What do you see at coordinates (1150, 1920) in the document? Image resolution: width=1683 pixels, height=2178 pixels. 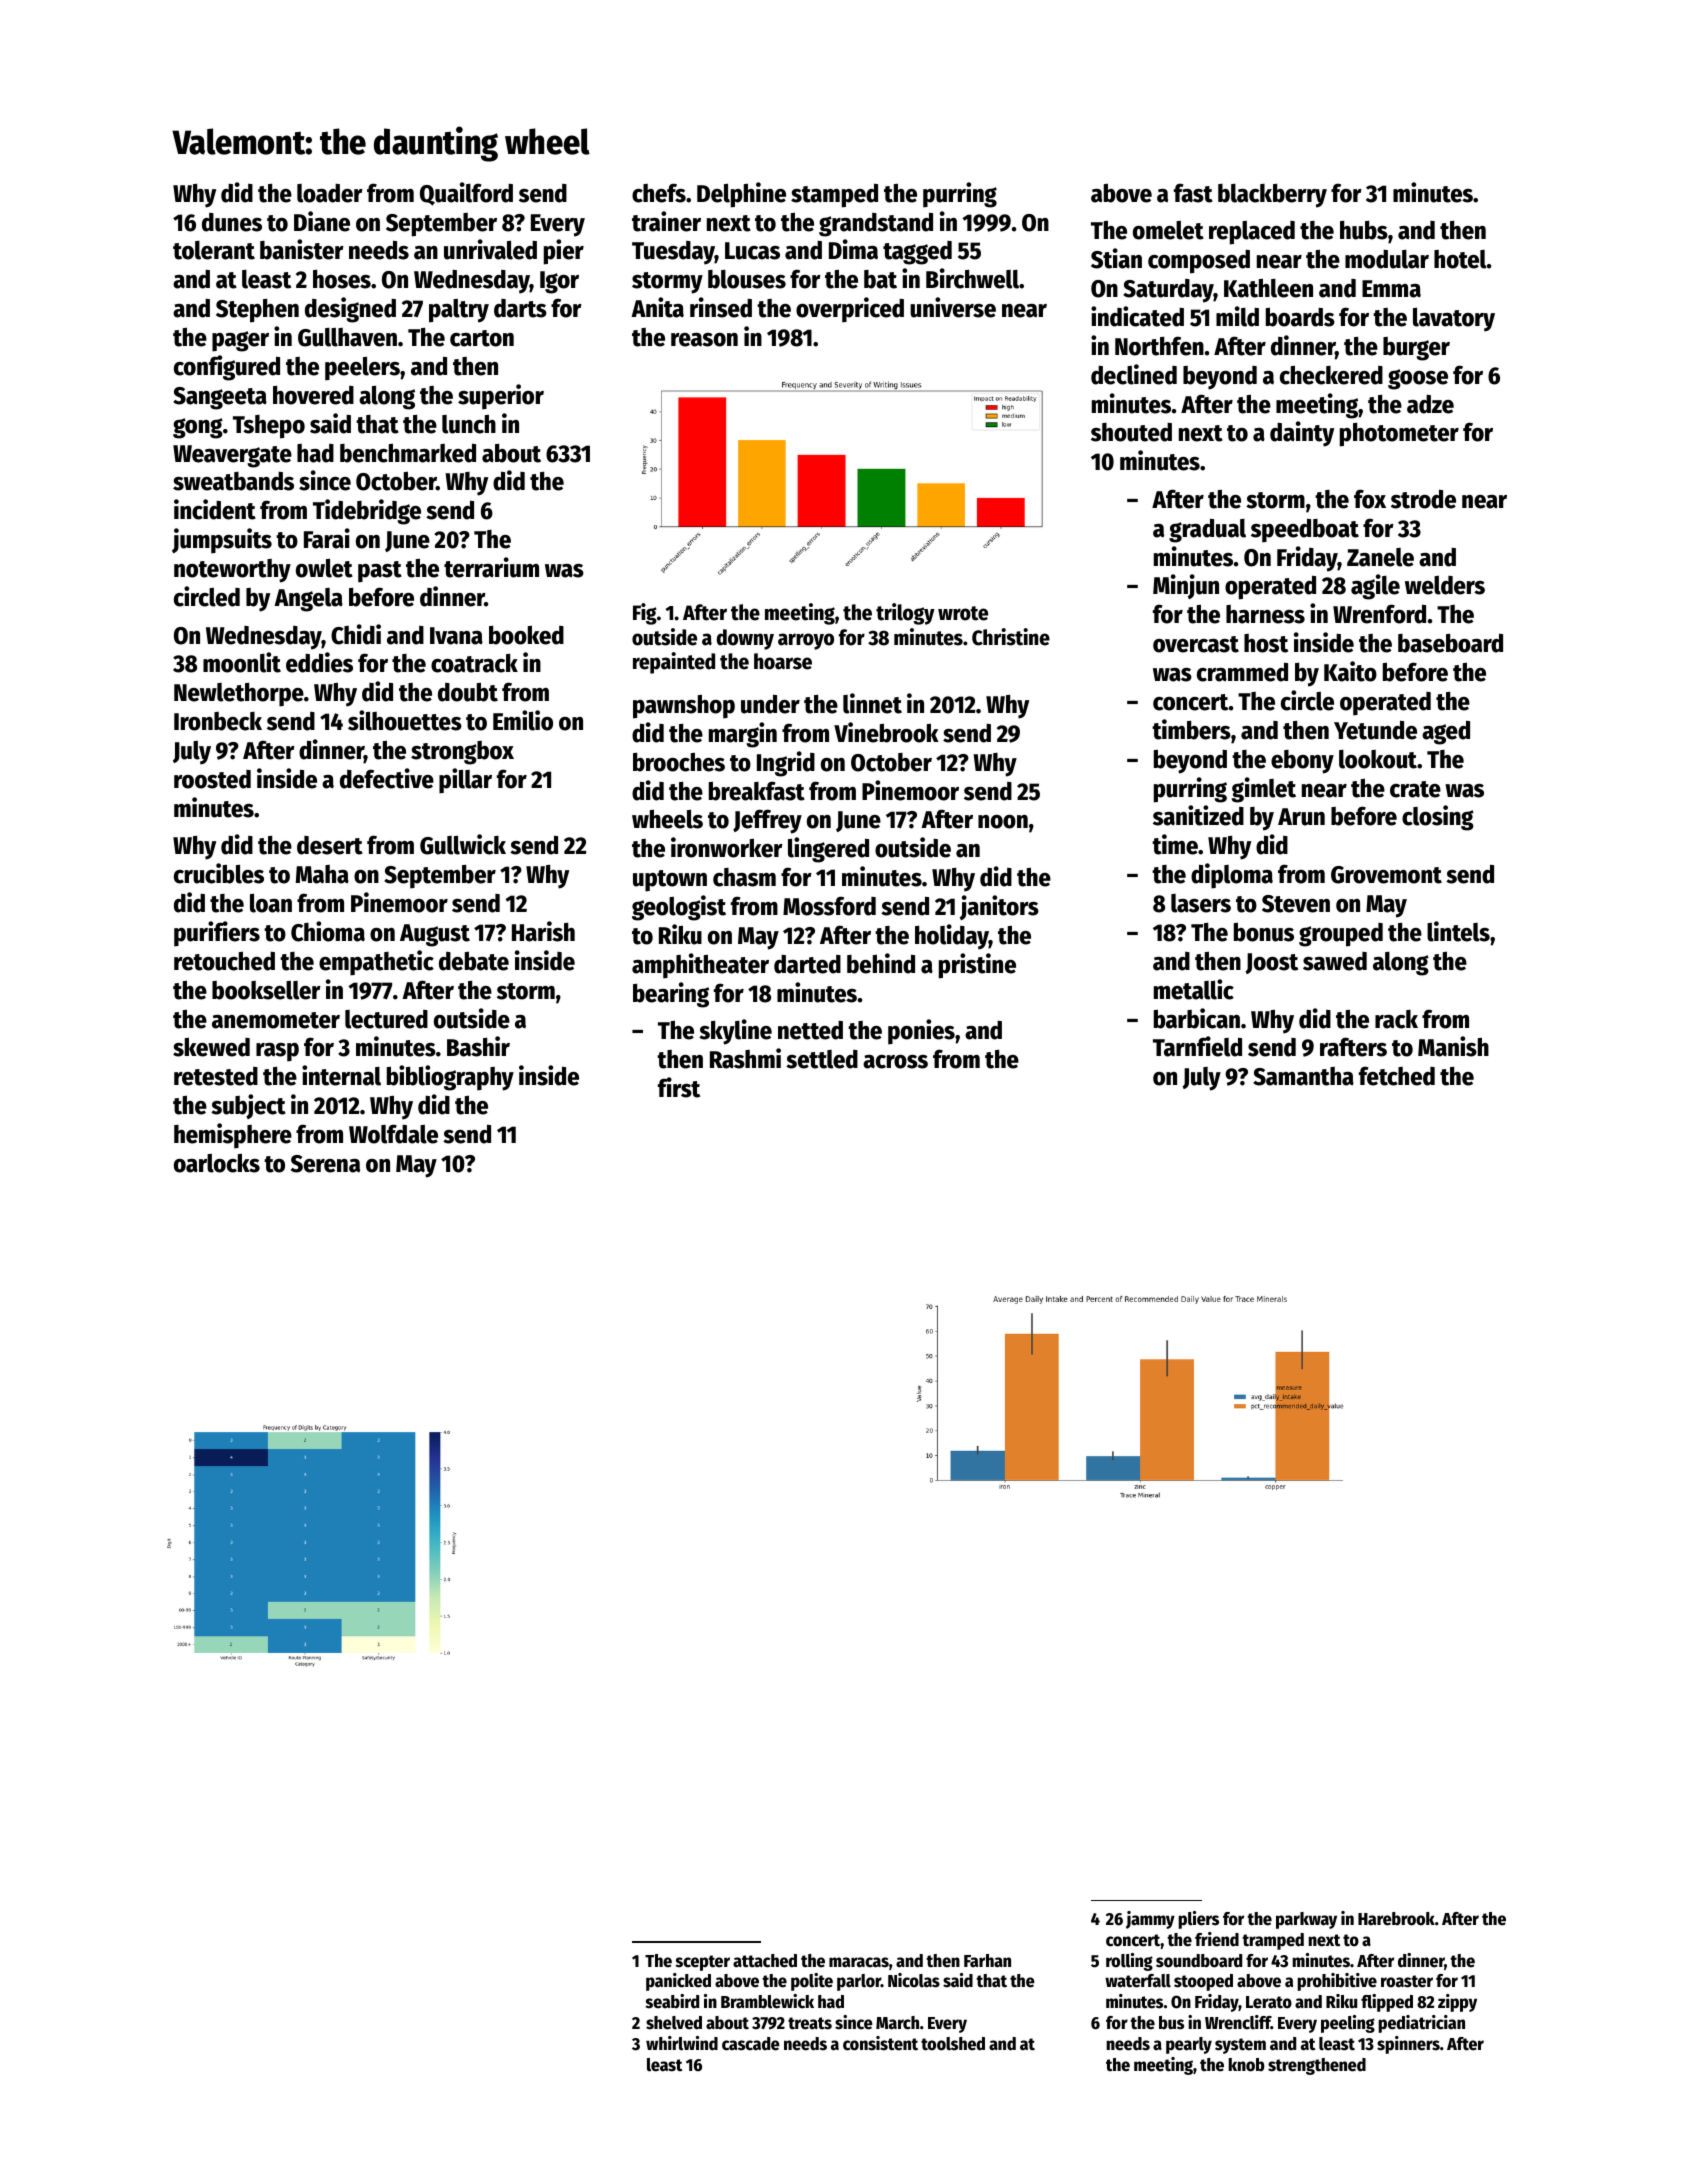 I see `jammy` at bounding box center [1150, 1920].
